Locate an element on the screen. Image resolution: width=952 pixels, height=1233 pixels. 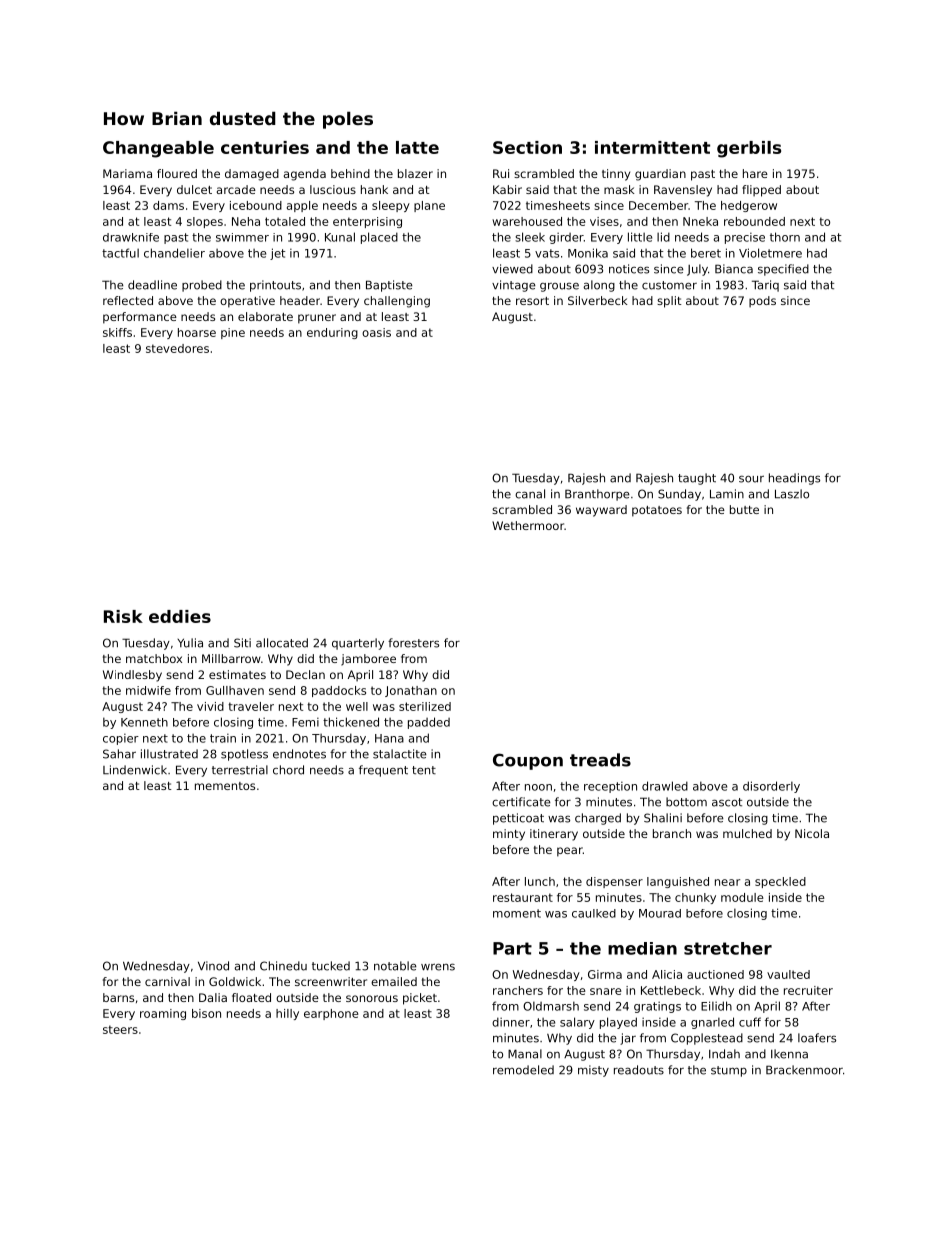
picket is located at coordinates (420, 999).
